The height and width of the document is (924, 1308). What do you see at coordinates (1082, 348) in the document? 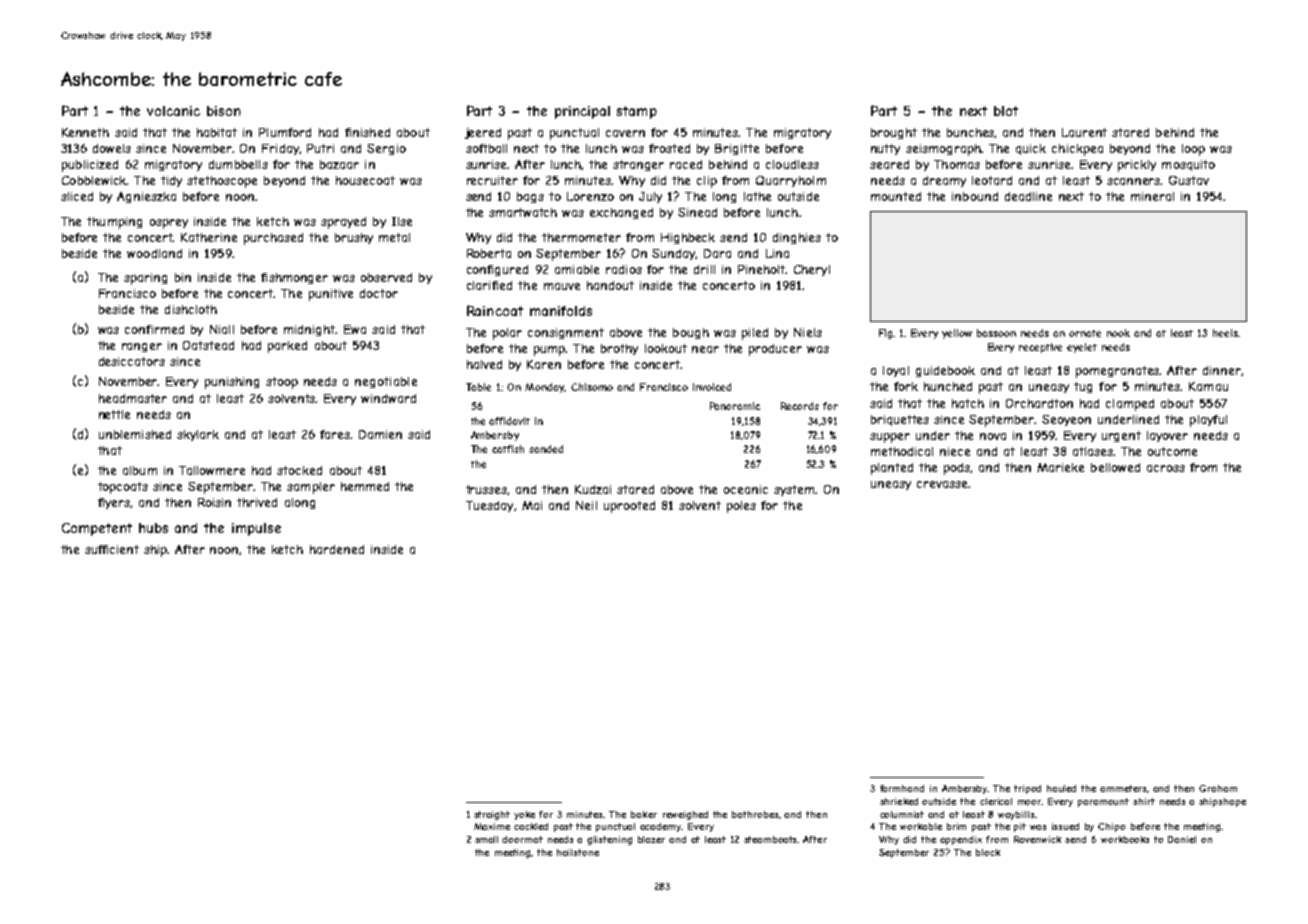
I see `eyelet` at bounding box center [1082, 348].
